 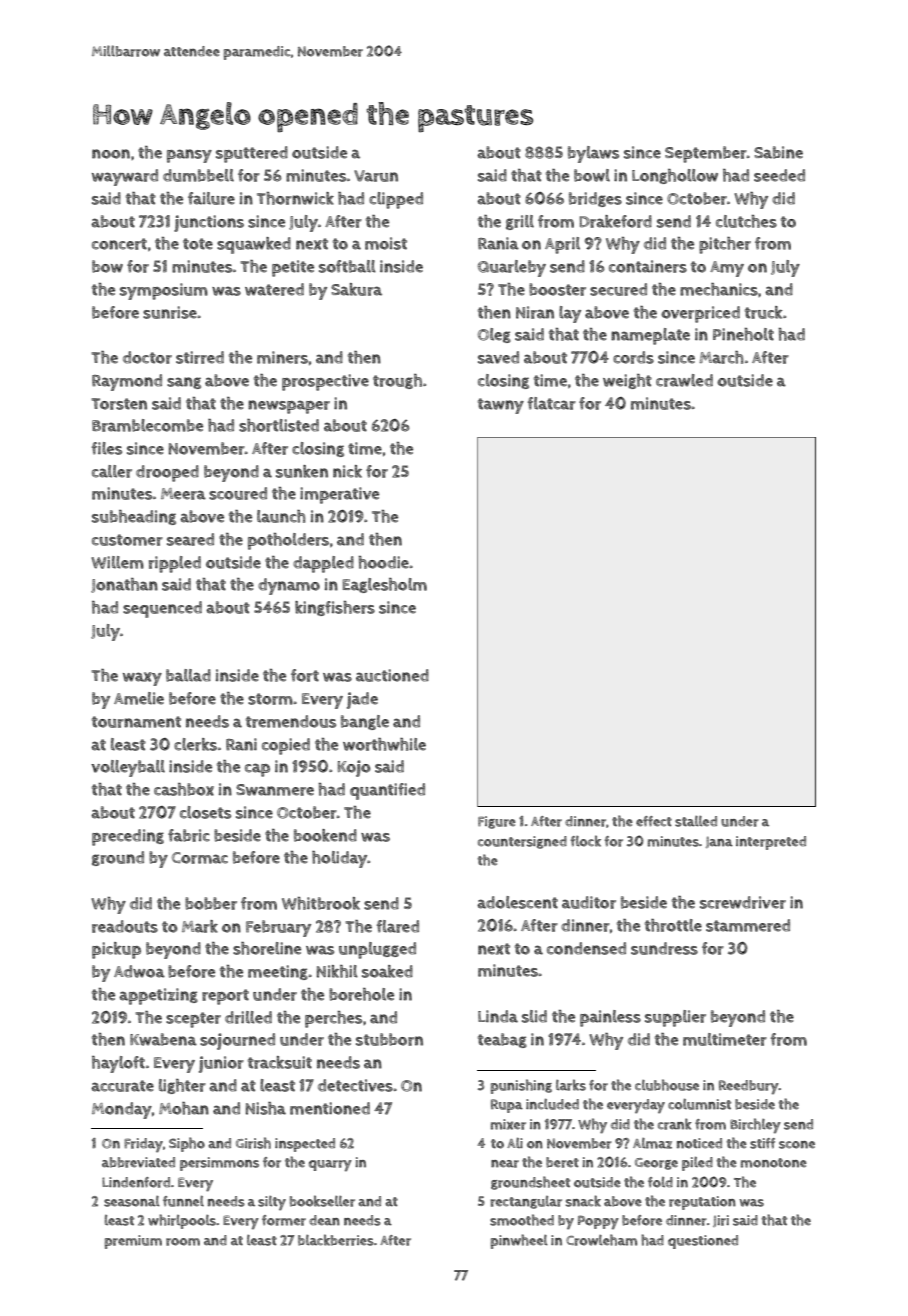 I want to click on questioned, so click(x=703, y=1242).
